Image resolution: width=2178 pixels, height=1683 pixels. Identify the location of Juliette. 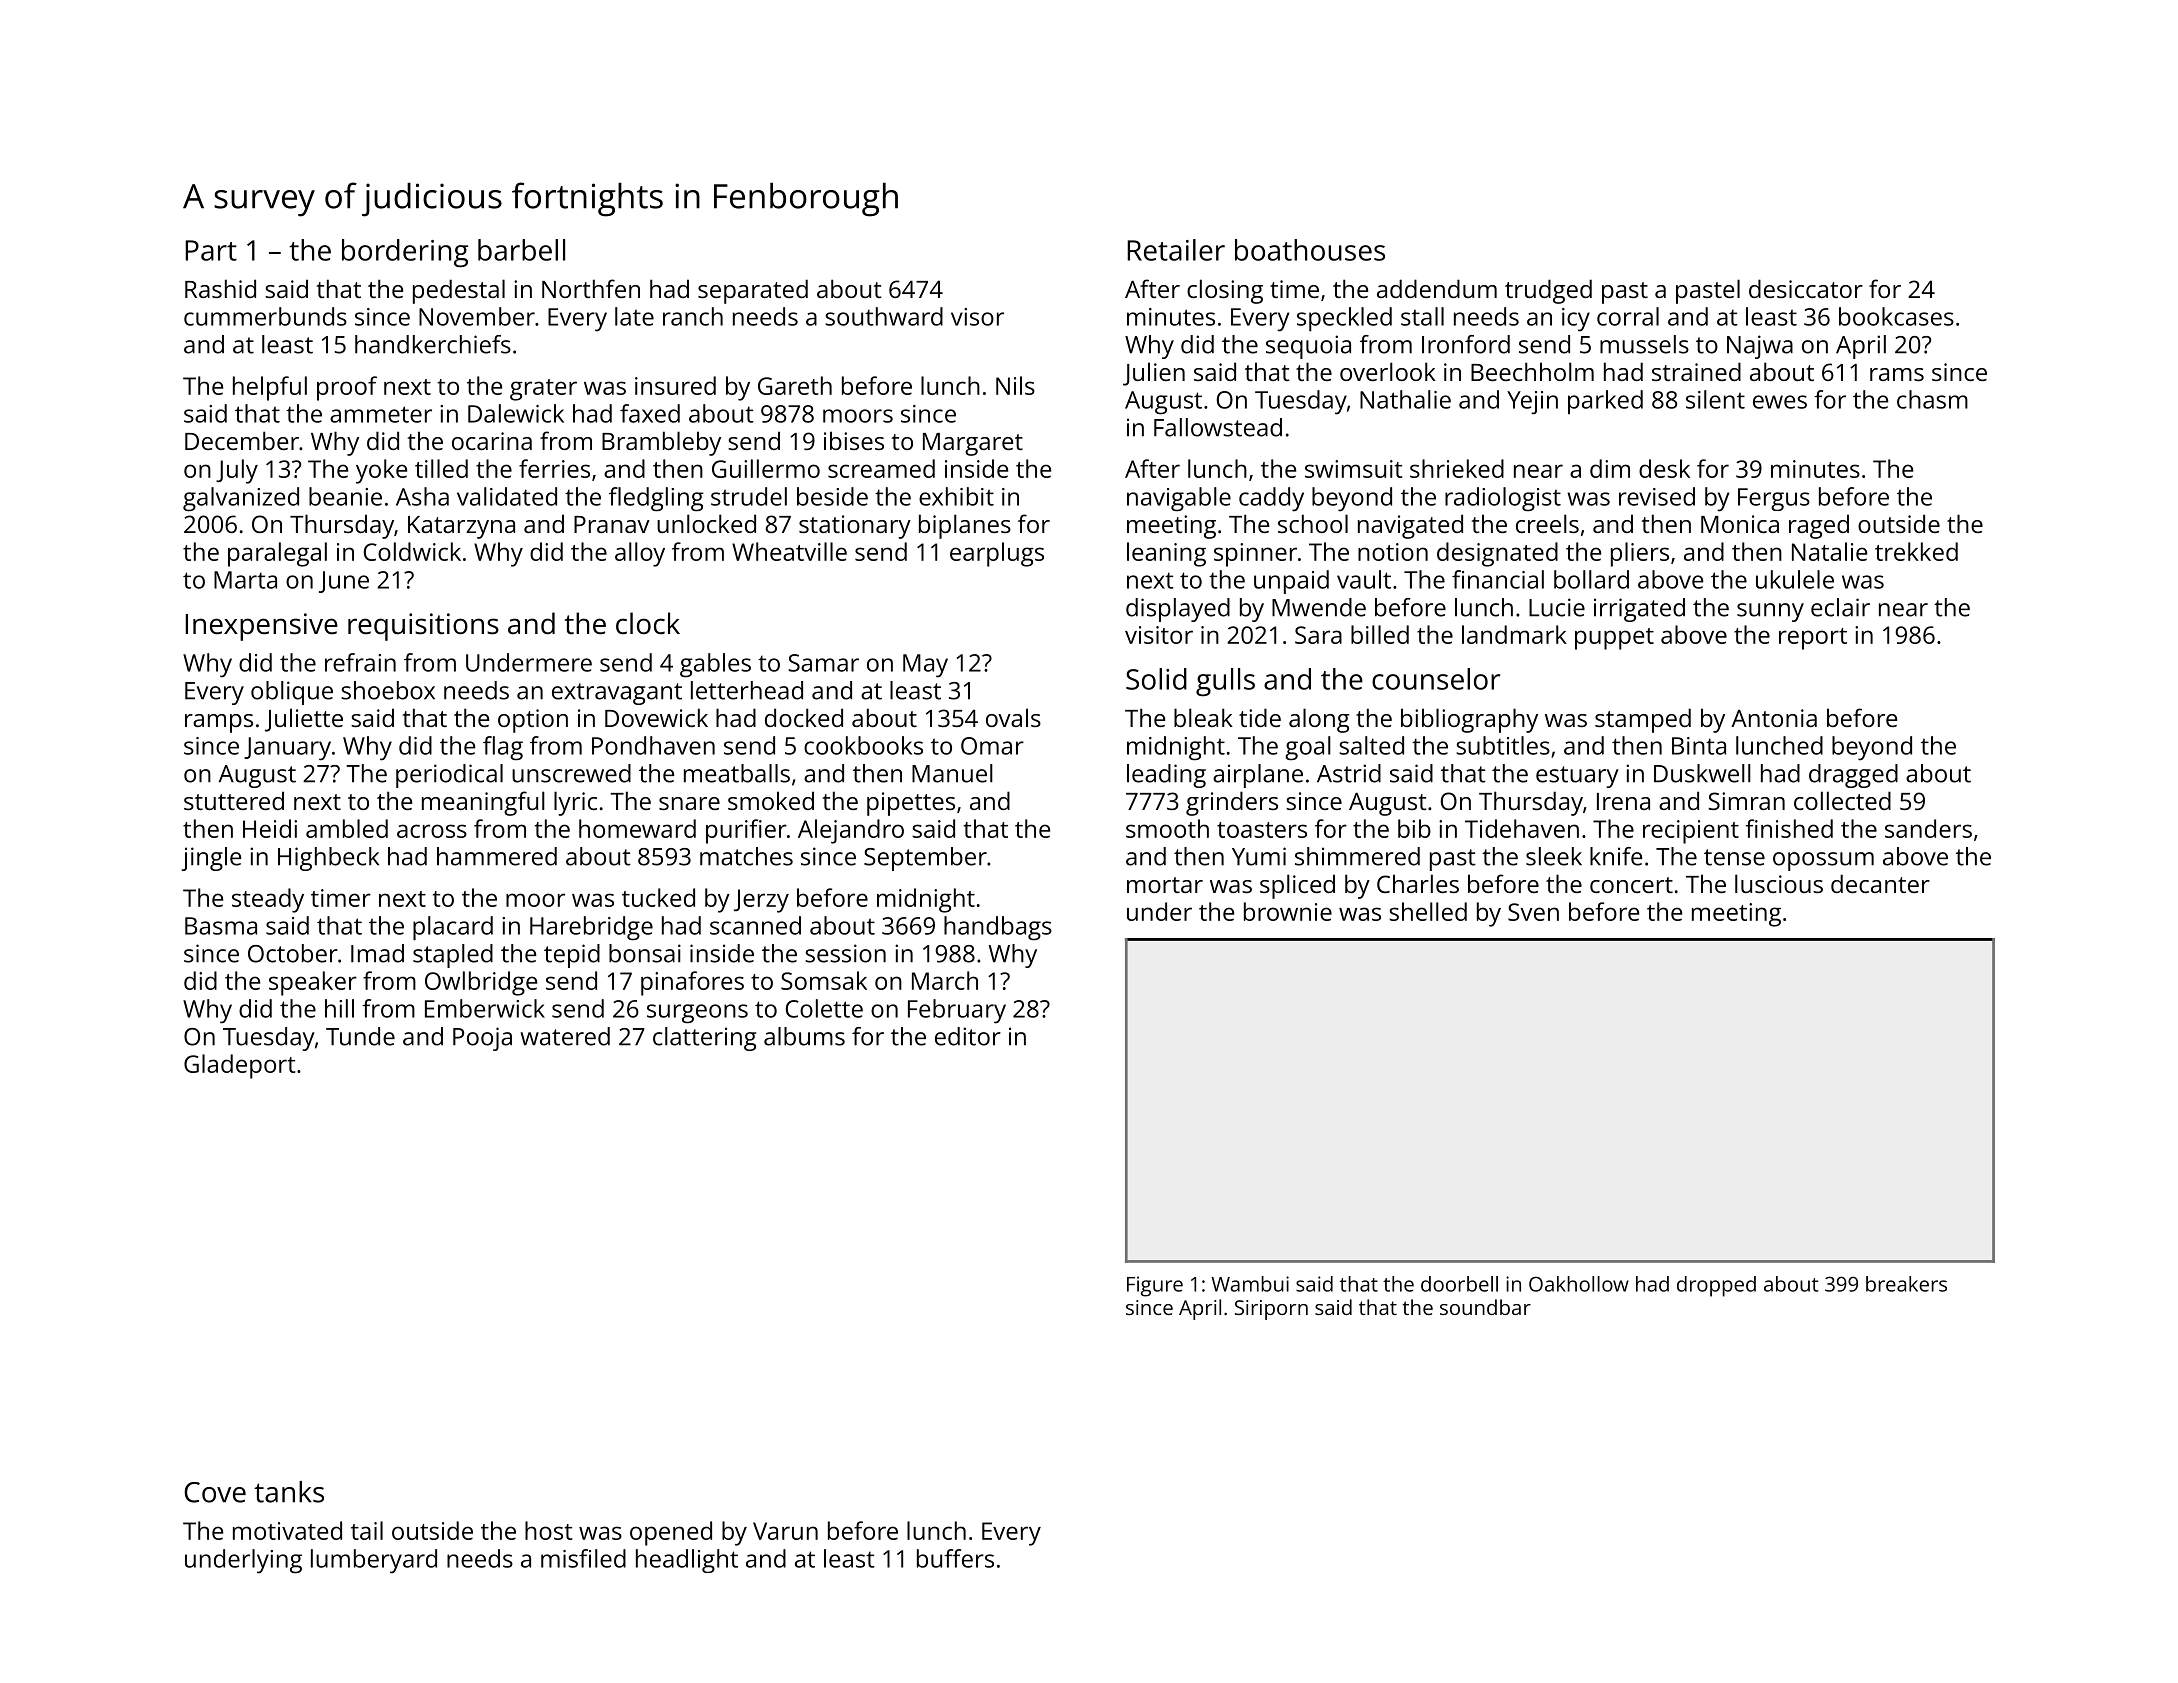
(304, 720).
